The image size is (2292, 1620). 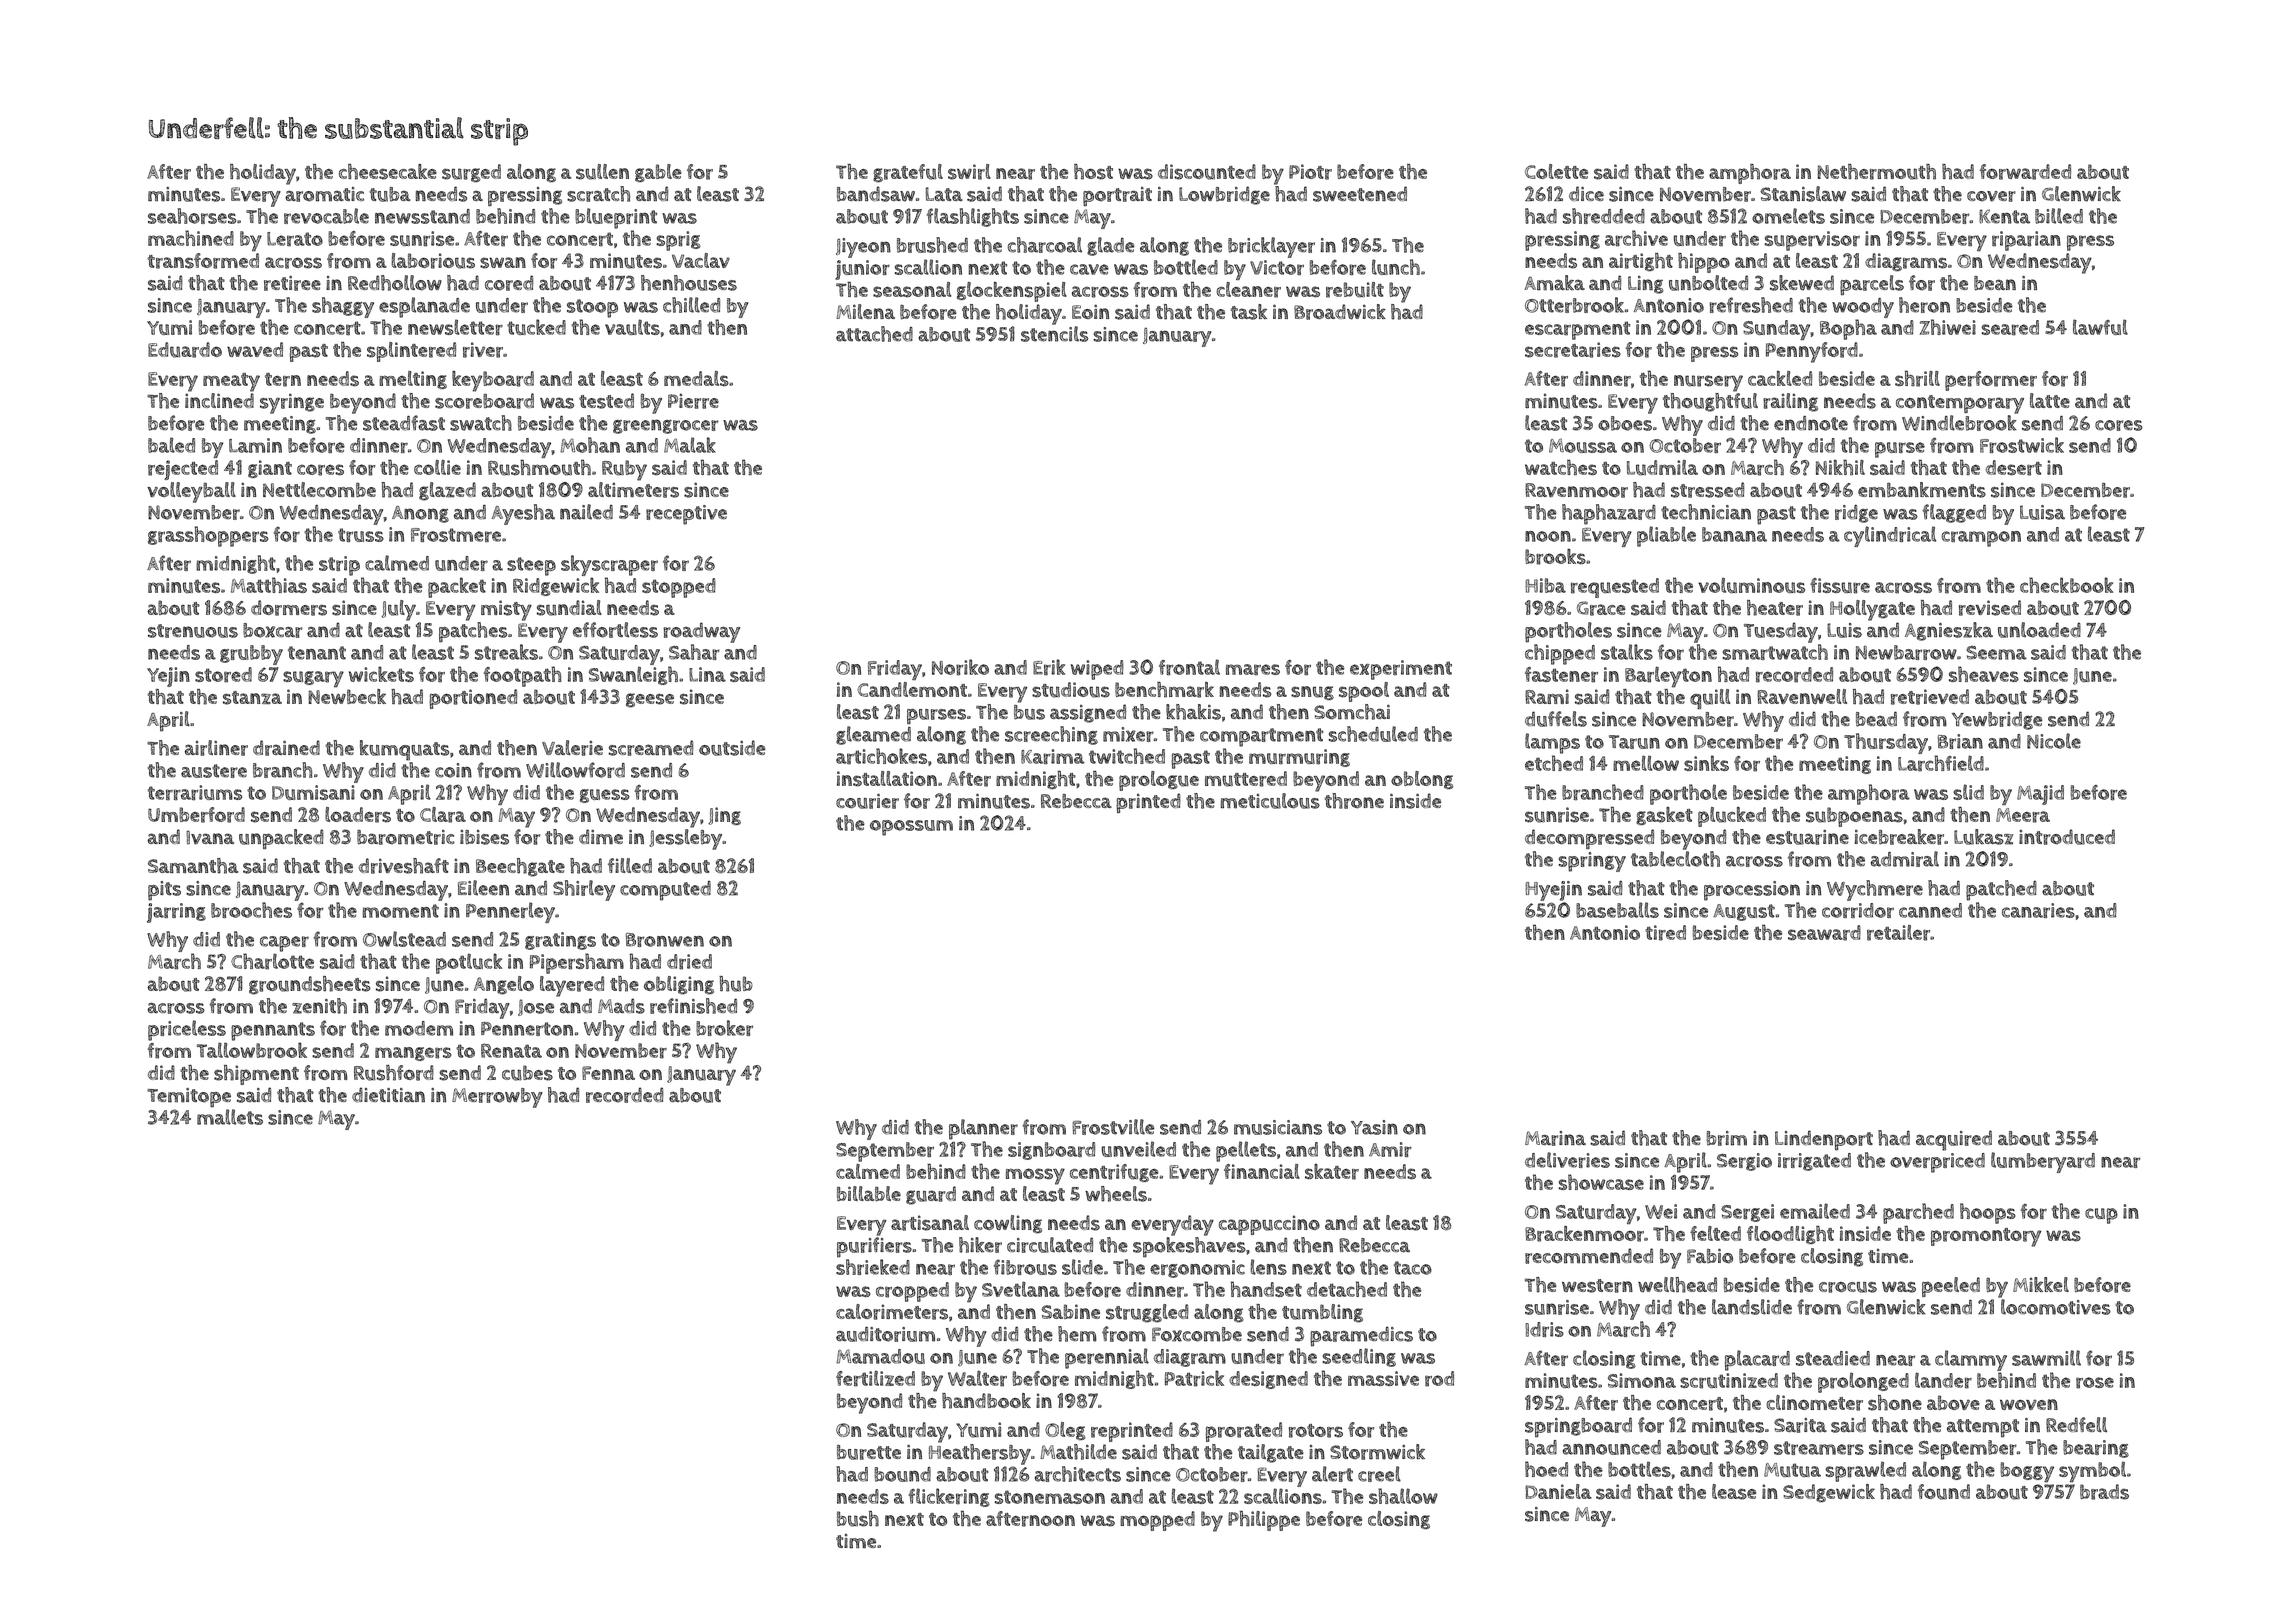 I want to click on transformed, so click(x=203, y=261).
